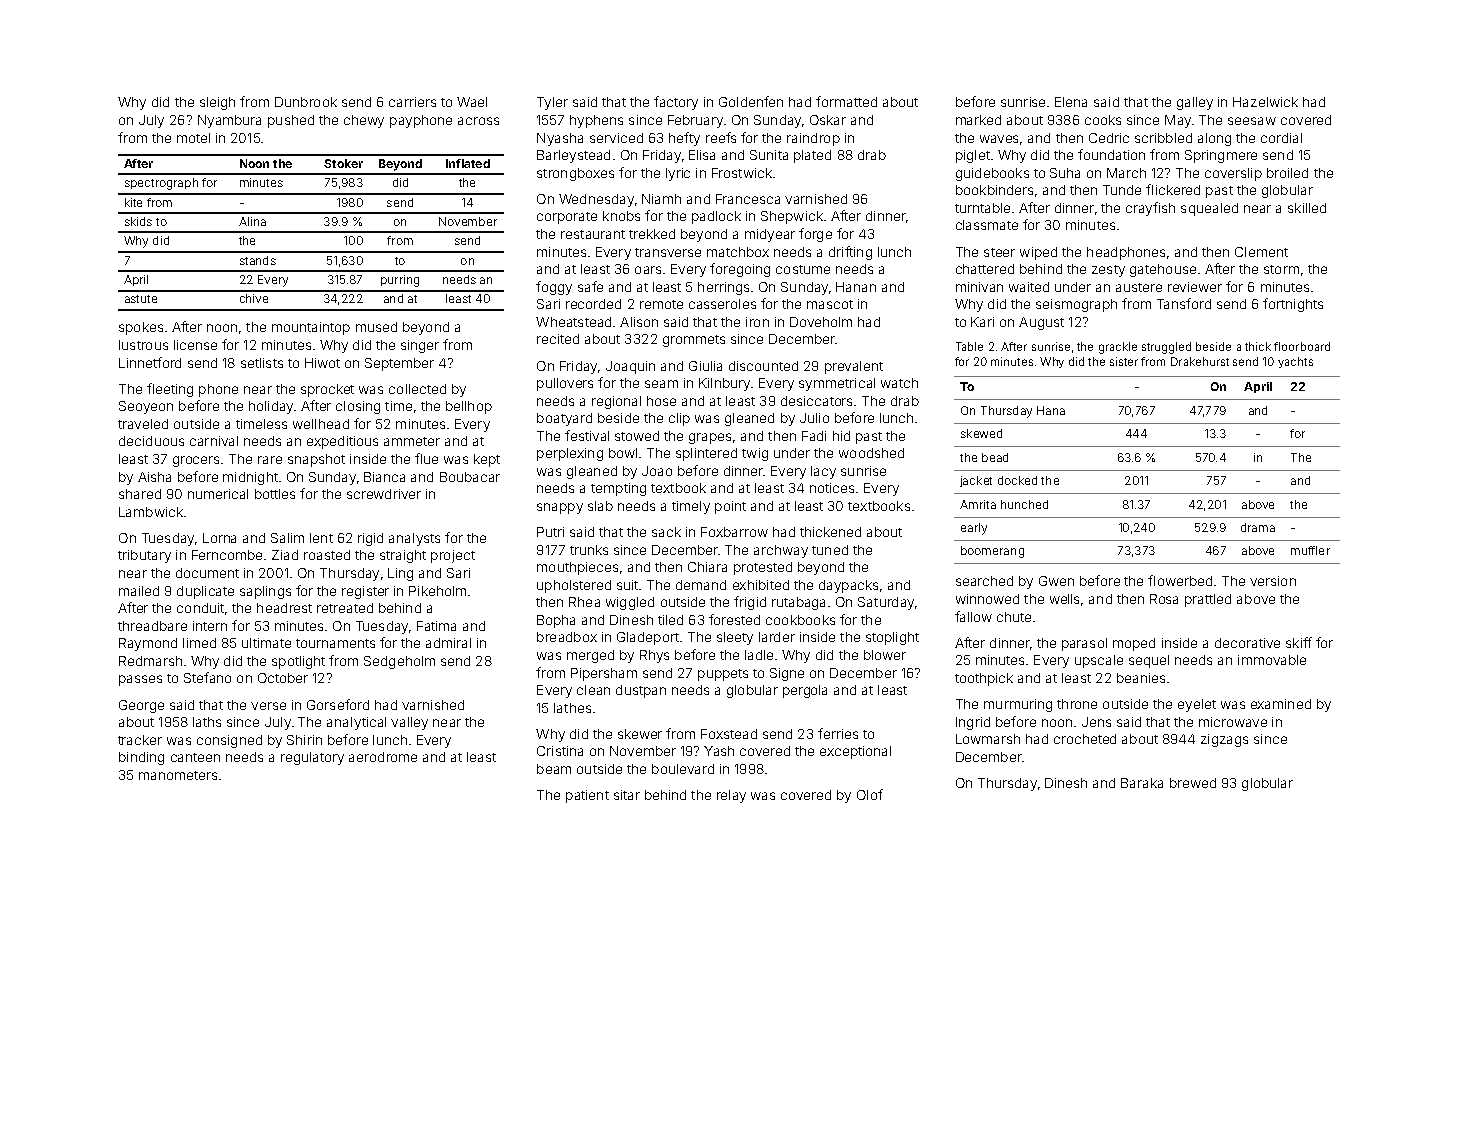  Describe the element at coordinates (627, 585) in the screenshot. I see `suit` at that location.
